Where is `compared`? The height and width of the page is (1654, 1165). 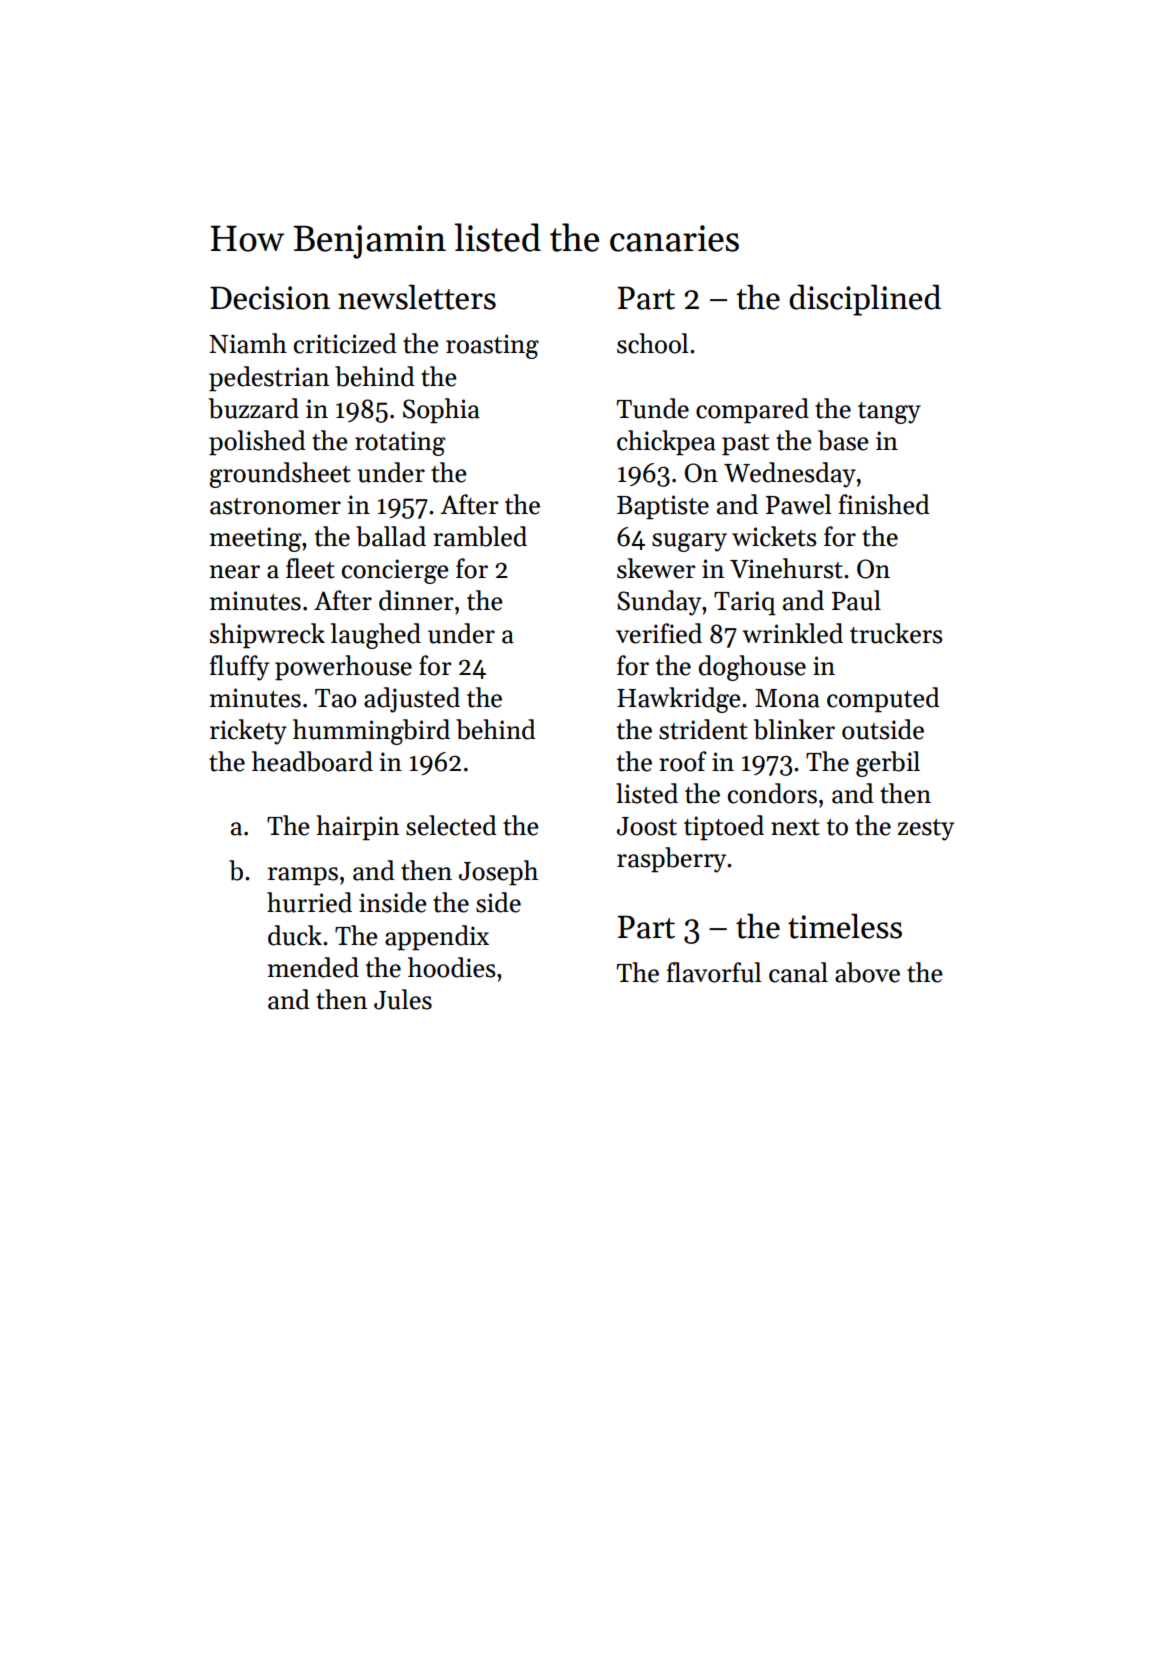
compared is located at coordinates (752, 411).
